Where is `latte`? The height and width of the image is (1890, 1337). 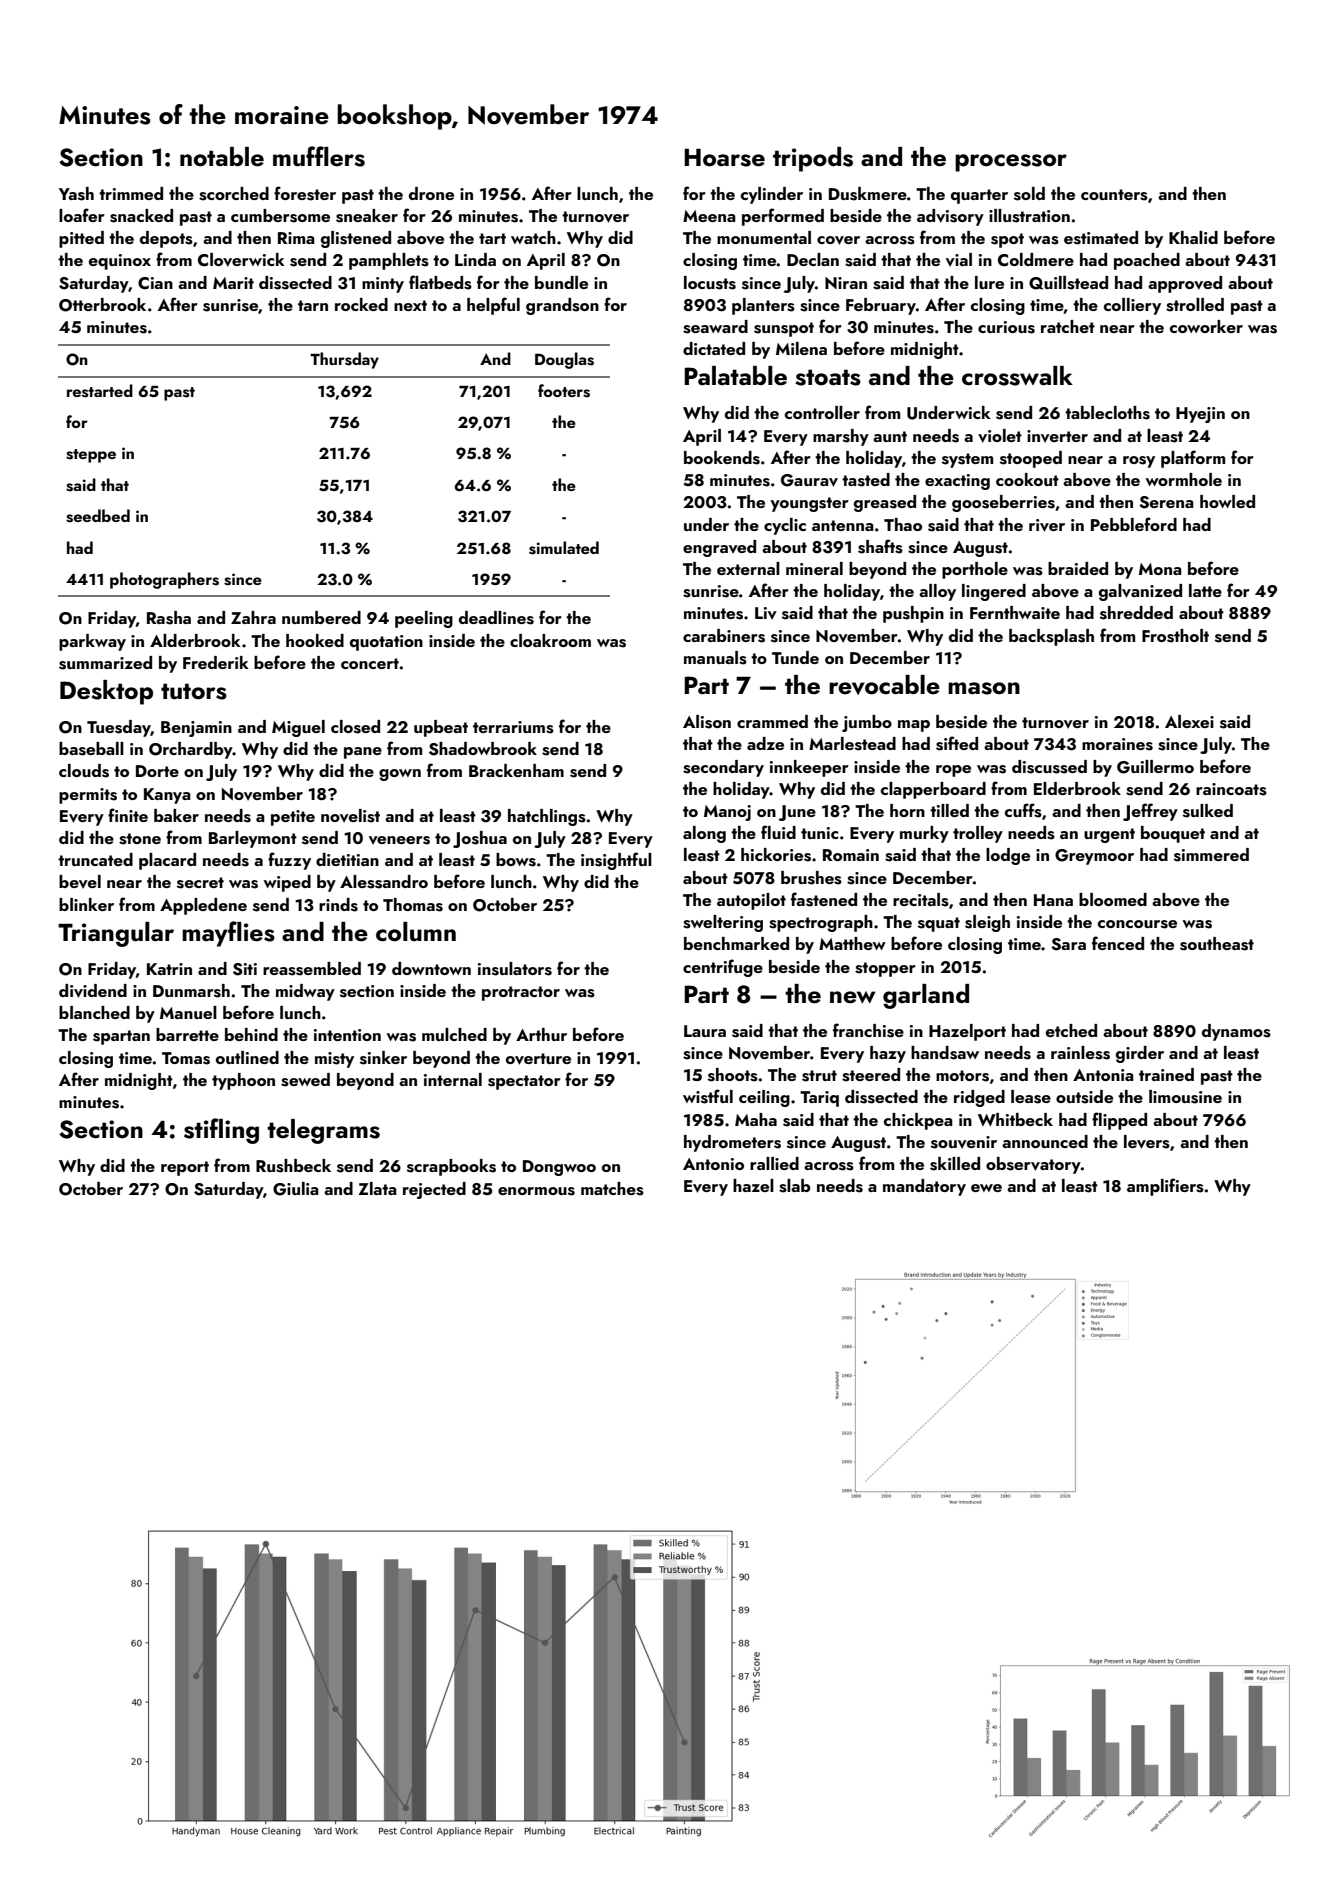
latte is located at coordinates (1205, 590).
